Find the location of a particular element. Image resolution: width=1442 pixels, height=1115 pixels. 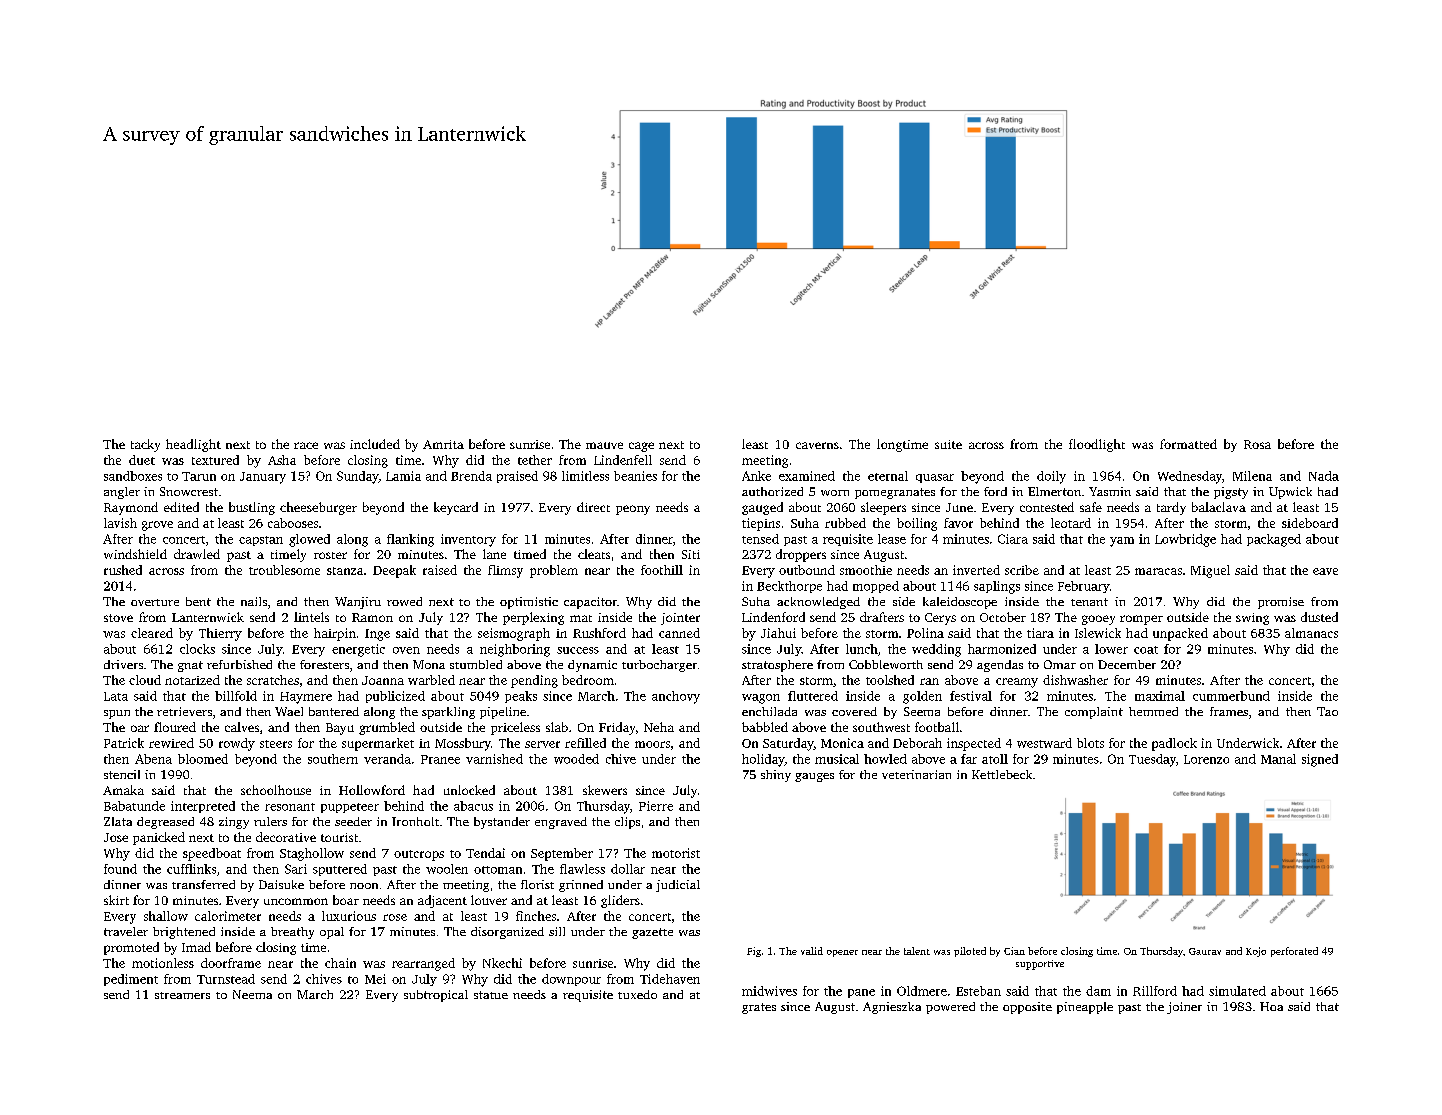

talent is located at coordinates (917, 951).
